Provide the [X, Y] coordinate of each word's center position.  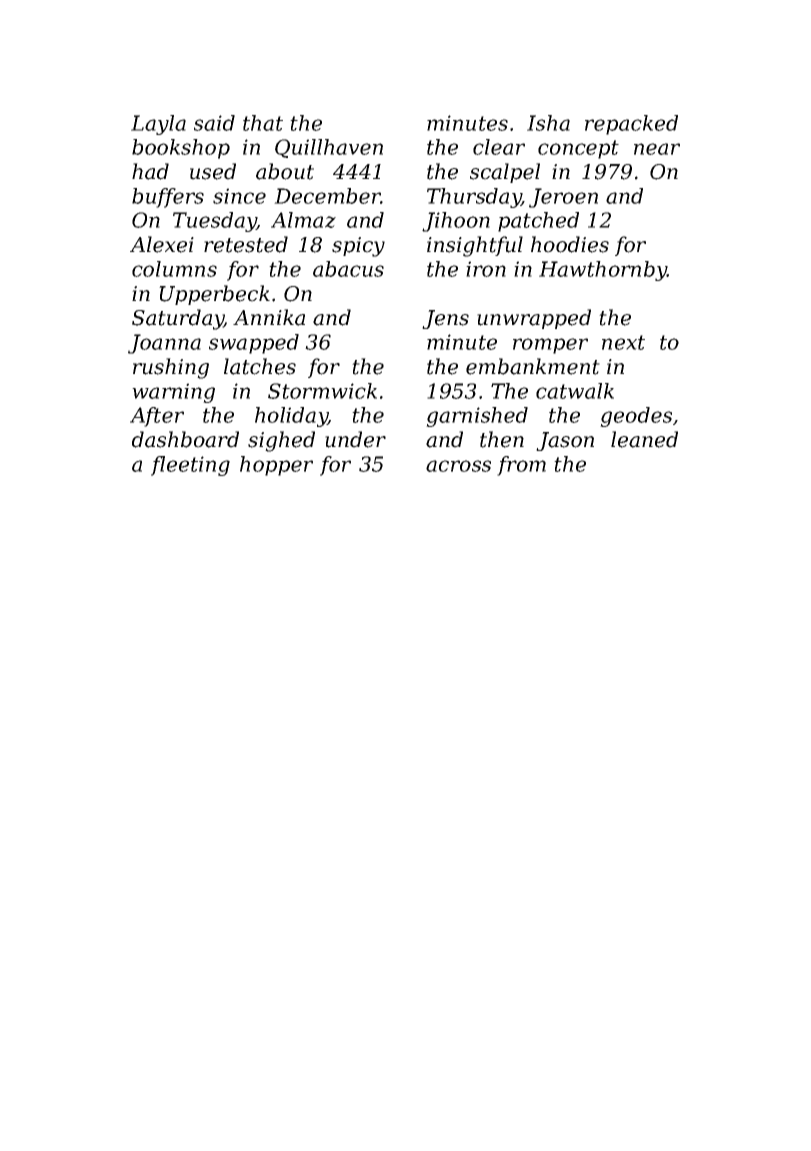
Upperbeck [214, 295]
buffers [168, 198]
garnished [477, 417]
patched [538, 222]
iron [486, 269]
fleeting [190, 466]
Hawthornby [603, 271]
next [623, 342]
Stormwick [322, 391]
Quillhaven [329, 148]
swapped [254, 344]
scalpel [505, 173]
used [213, 171]
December [327, 196]
